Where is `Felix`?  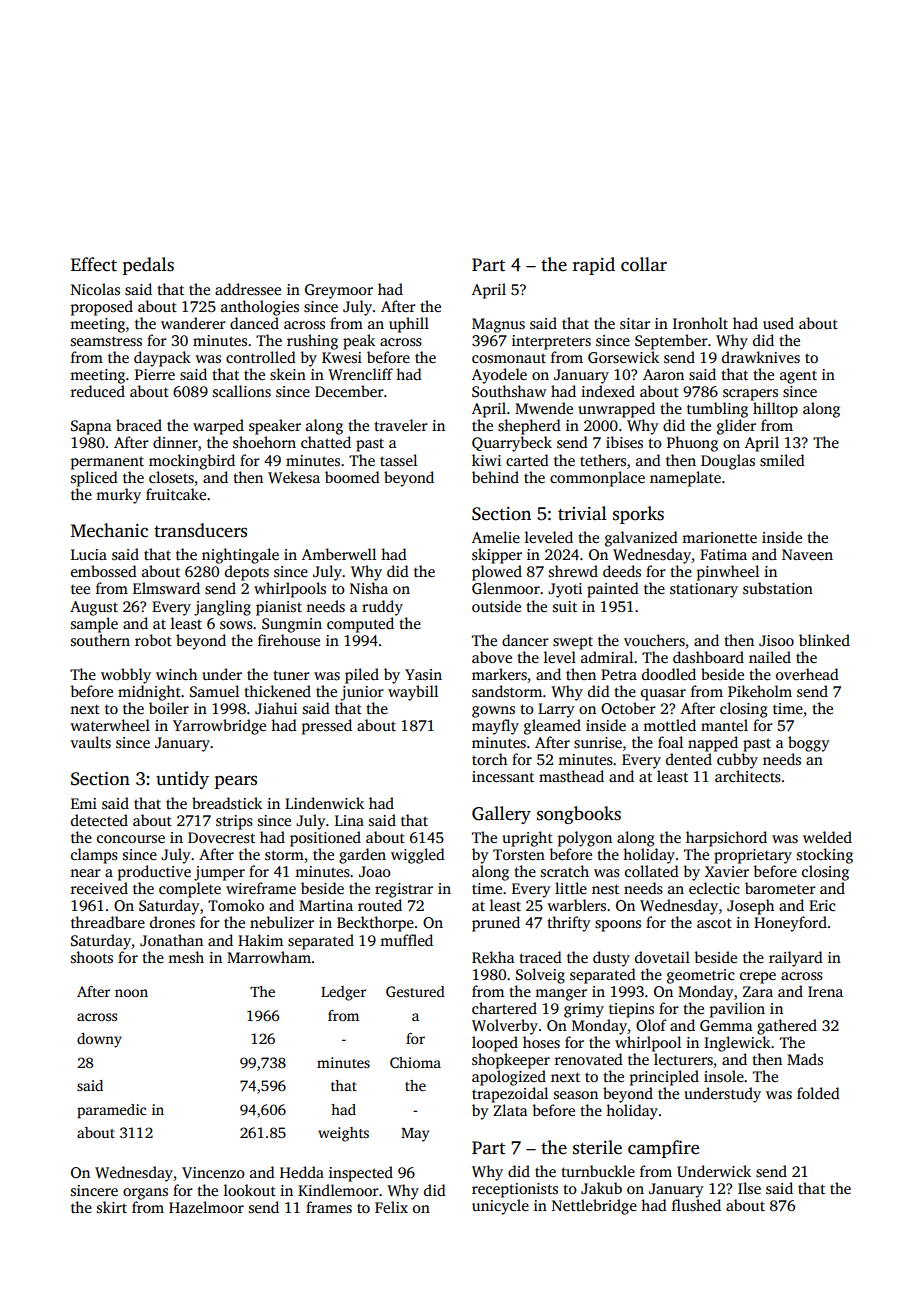
Felix is located at coordinates (391, 1207).
